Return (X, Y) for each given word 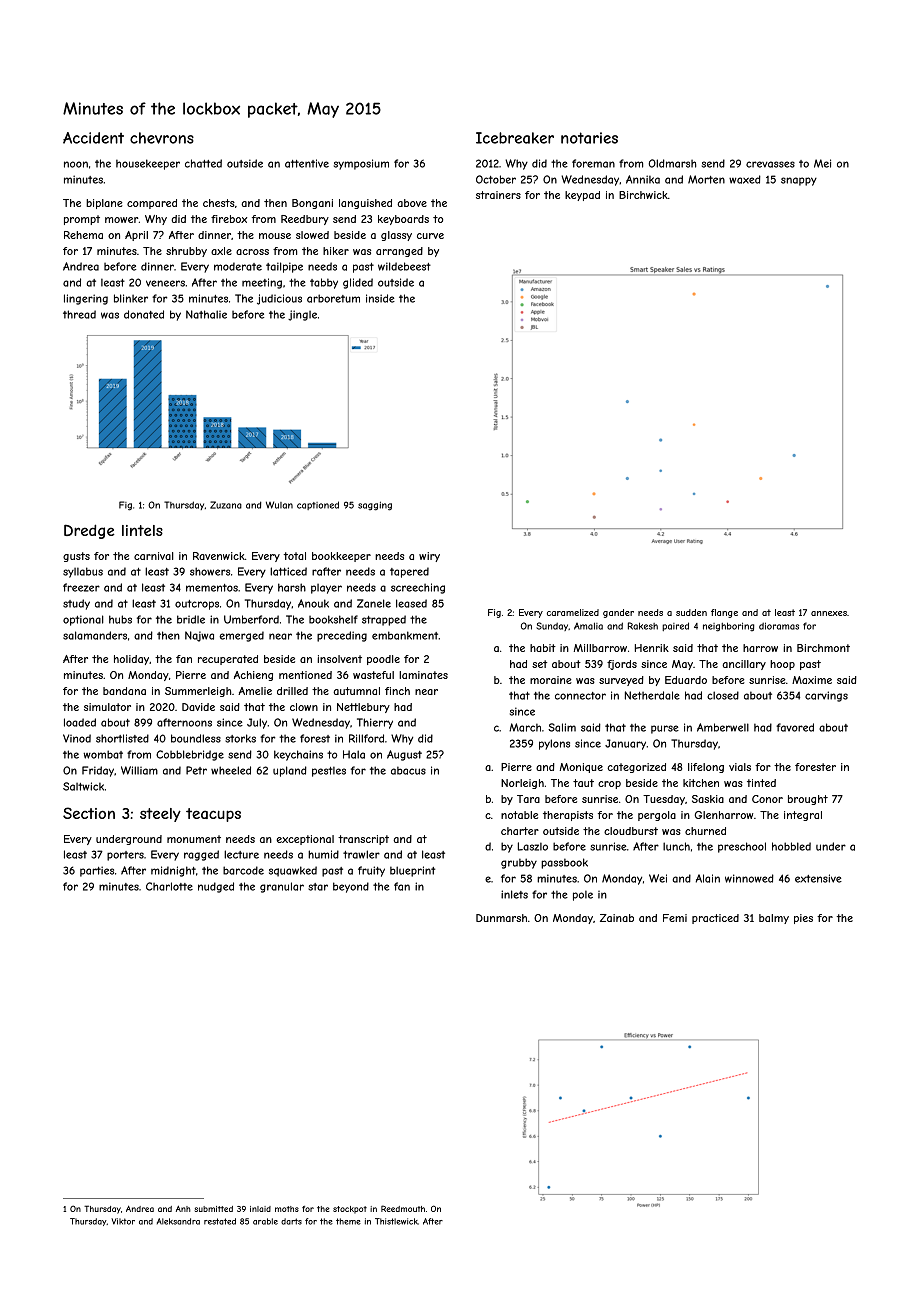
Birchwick (643, 195)
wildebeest (404, 266)
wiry (429, 557)
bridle (191, 619)
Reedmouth (403, 1208)
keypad (582, 196)
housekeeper (148, 164)
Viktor (123, 1221)
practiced (715, 919)
